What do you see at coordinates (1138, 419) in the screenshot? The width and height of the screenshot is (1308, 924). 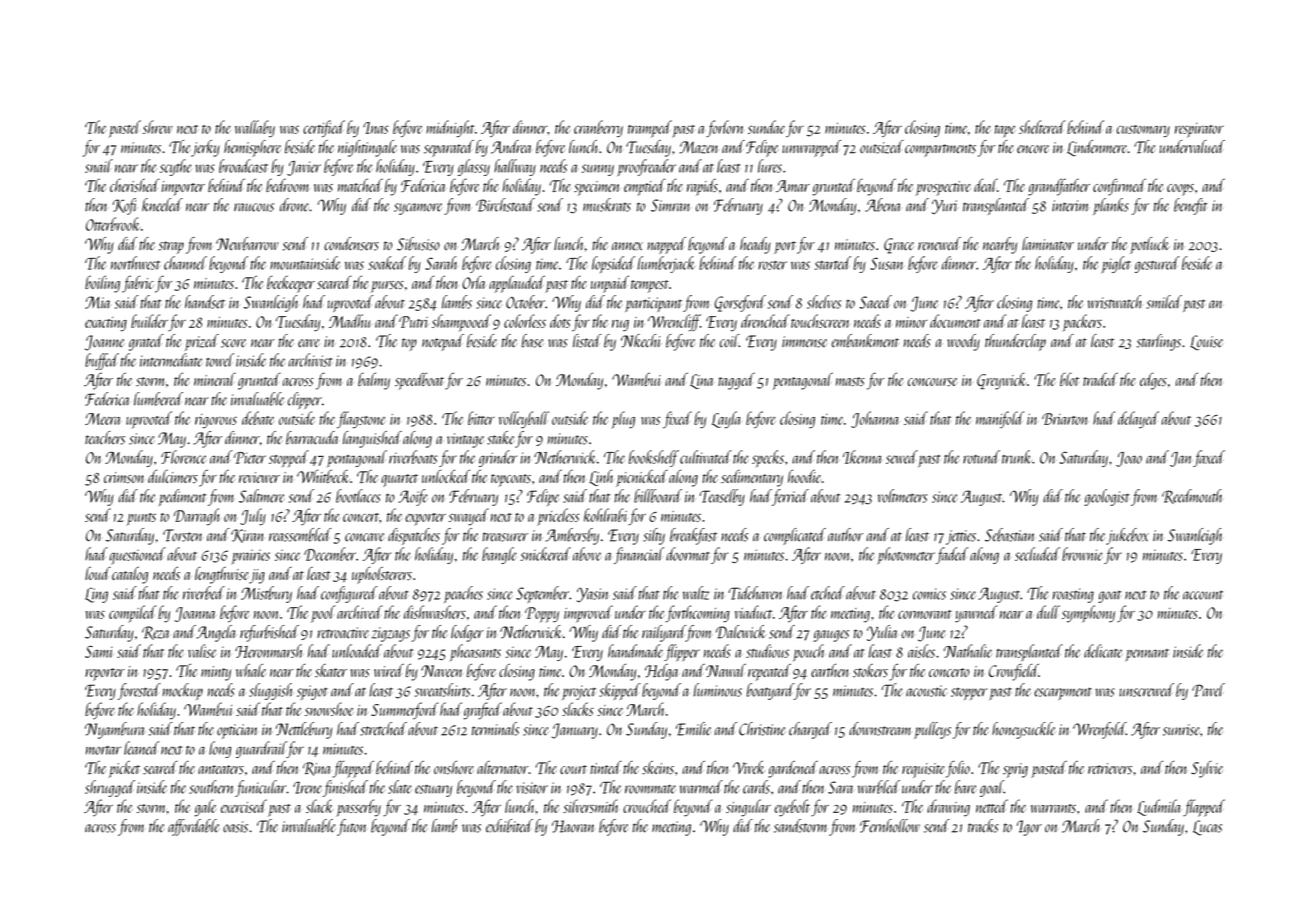 I see `delayed` at bounding box center [1138, 419].
